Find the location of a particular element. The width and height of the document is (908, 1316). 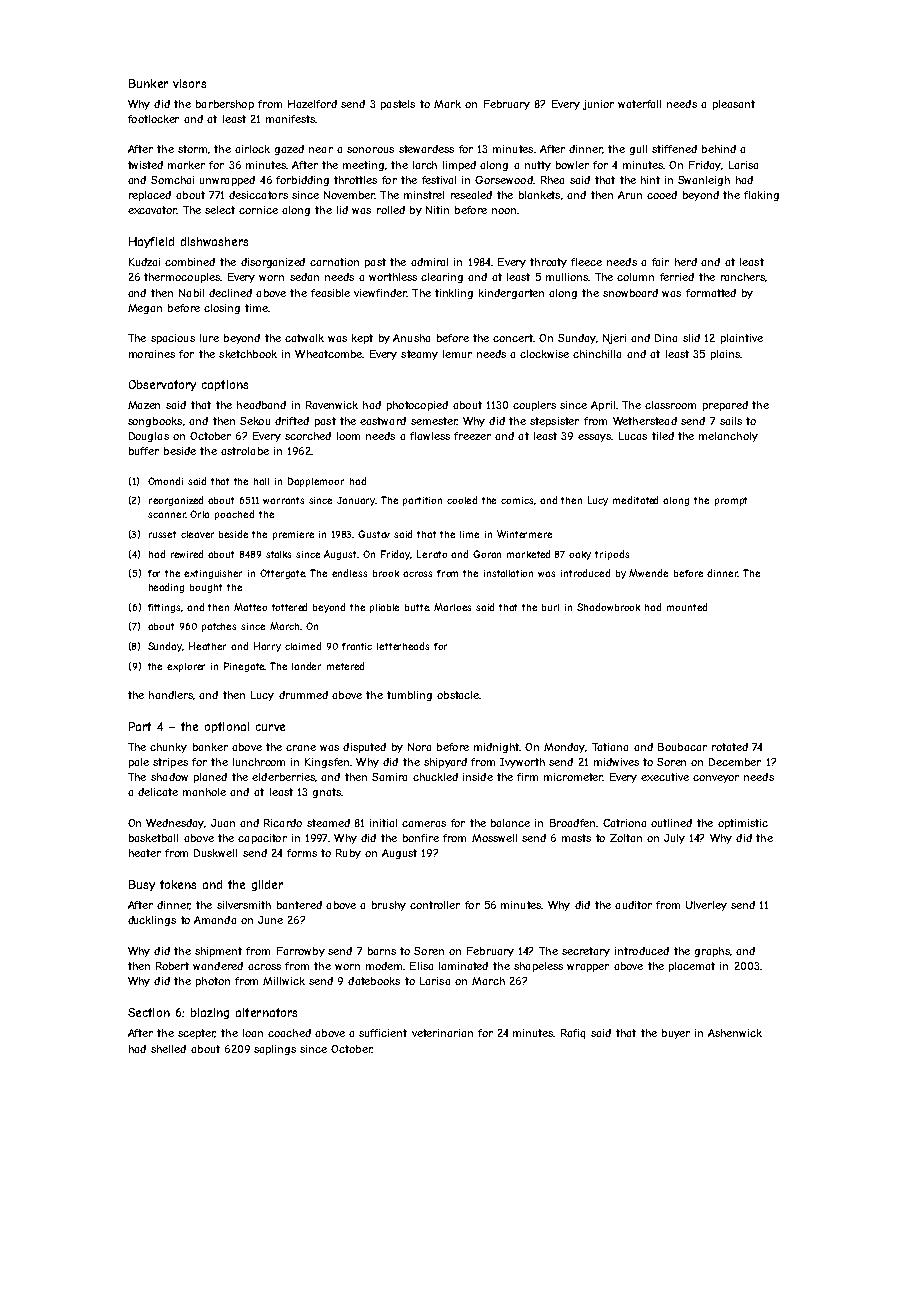

Kudzai is located at coordinates (144, 262).
